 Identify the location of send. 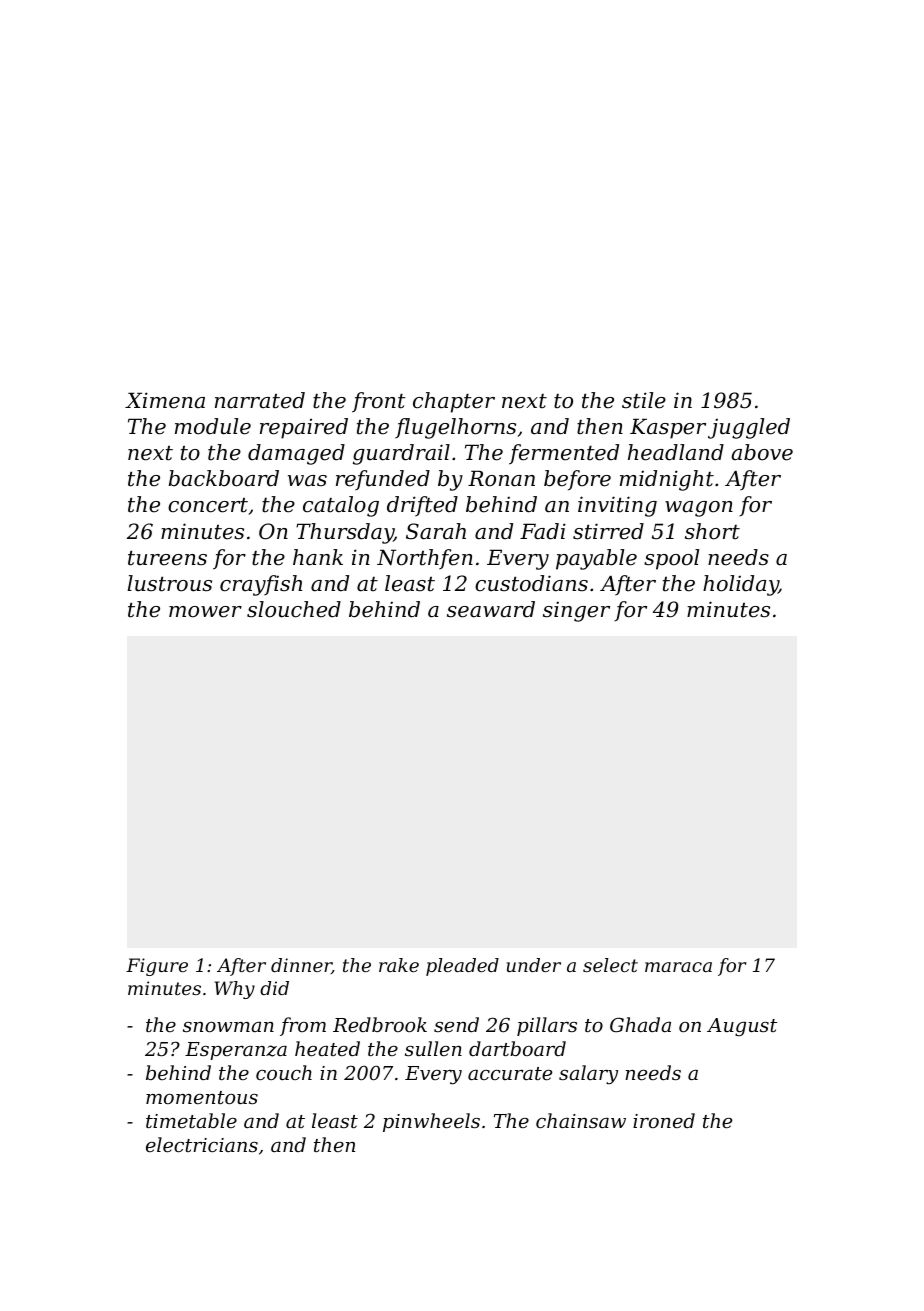
(456, 1024).
